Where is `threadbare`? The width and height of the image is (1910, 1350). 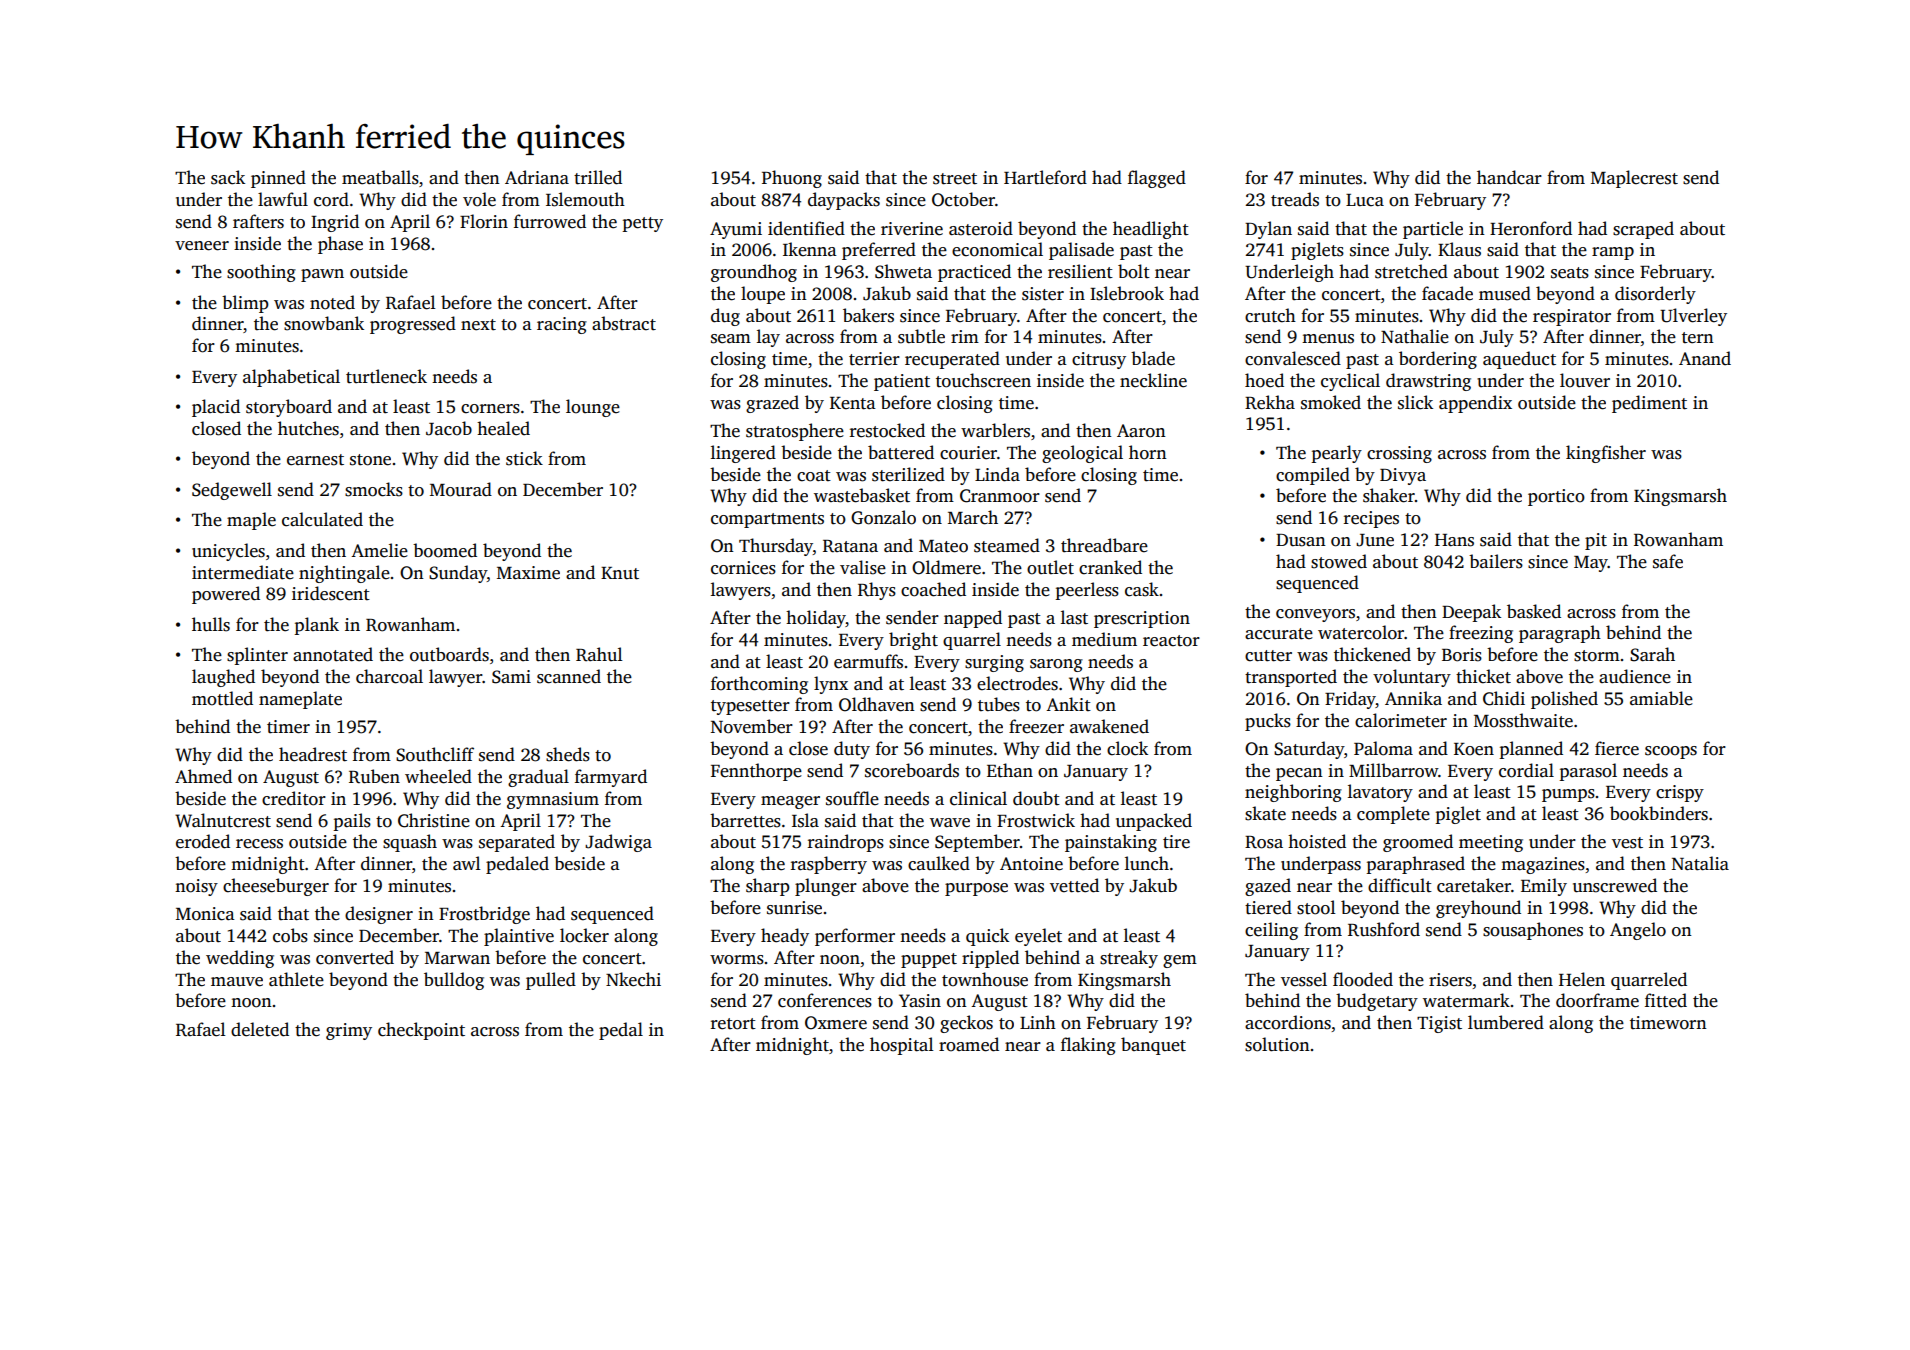 threadbare is located at coordinates (1104, 545).
